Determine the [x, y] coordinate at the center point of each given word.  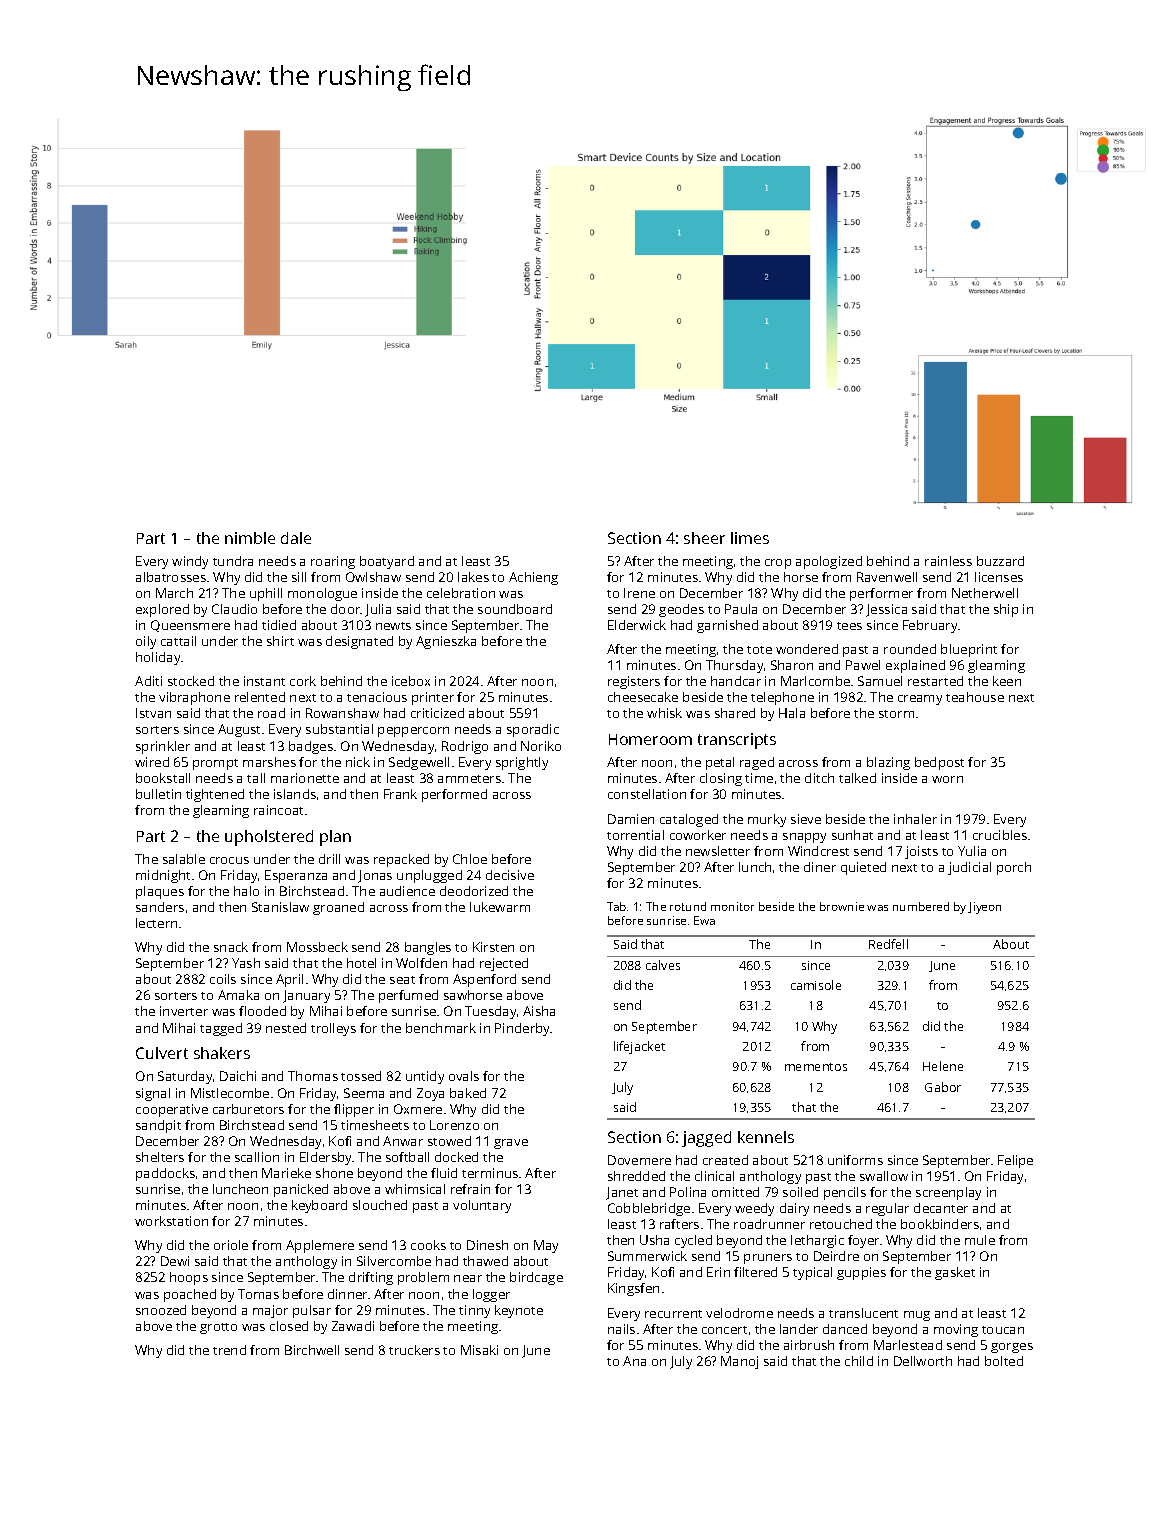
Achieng [533, 578]
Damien [631, 819]
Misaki [479, 1350]
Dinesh [487, 1245]
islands [295, 794]
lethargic [817, 1241]
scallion [257, 1157]
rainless [948, 561]
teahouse [975, 697]
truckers [414, 1350]
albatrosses [171, 577]
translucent [863, 1313]
